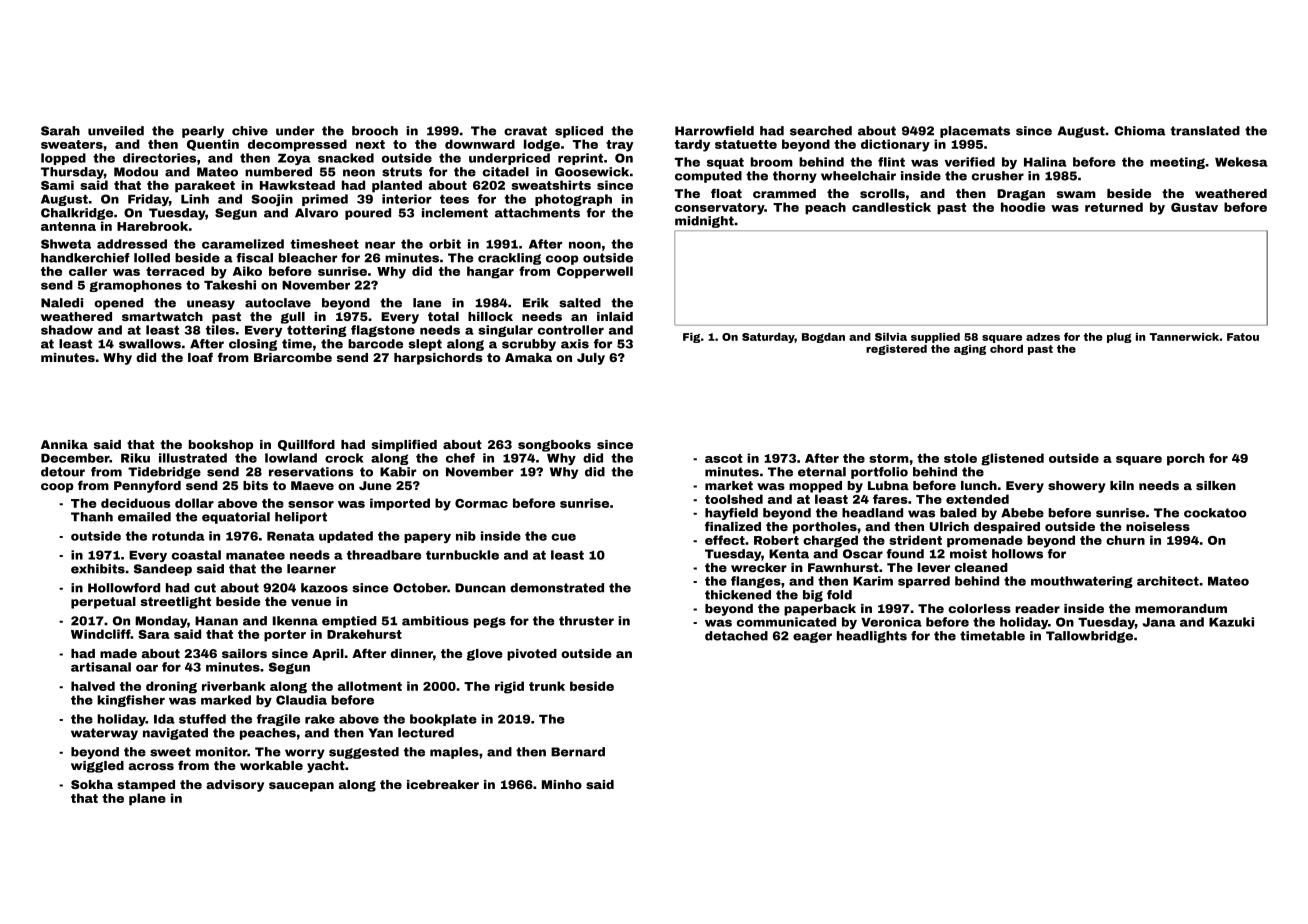 This page has height=924, width=1308. Describe the element at coordinates (970, 350) in the page. I see `aging` at that location.
